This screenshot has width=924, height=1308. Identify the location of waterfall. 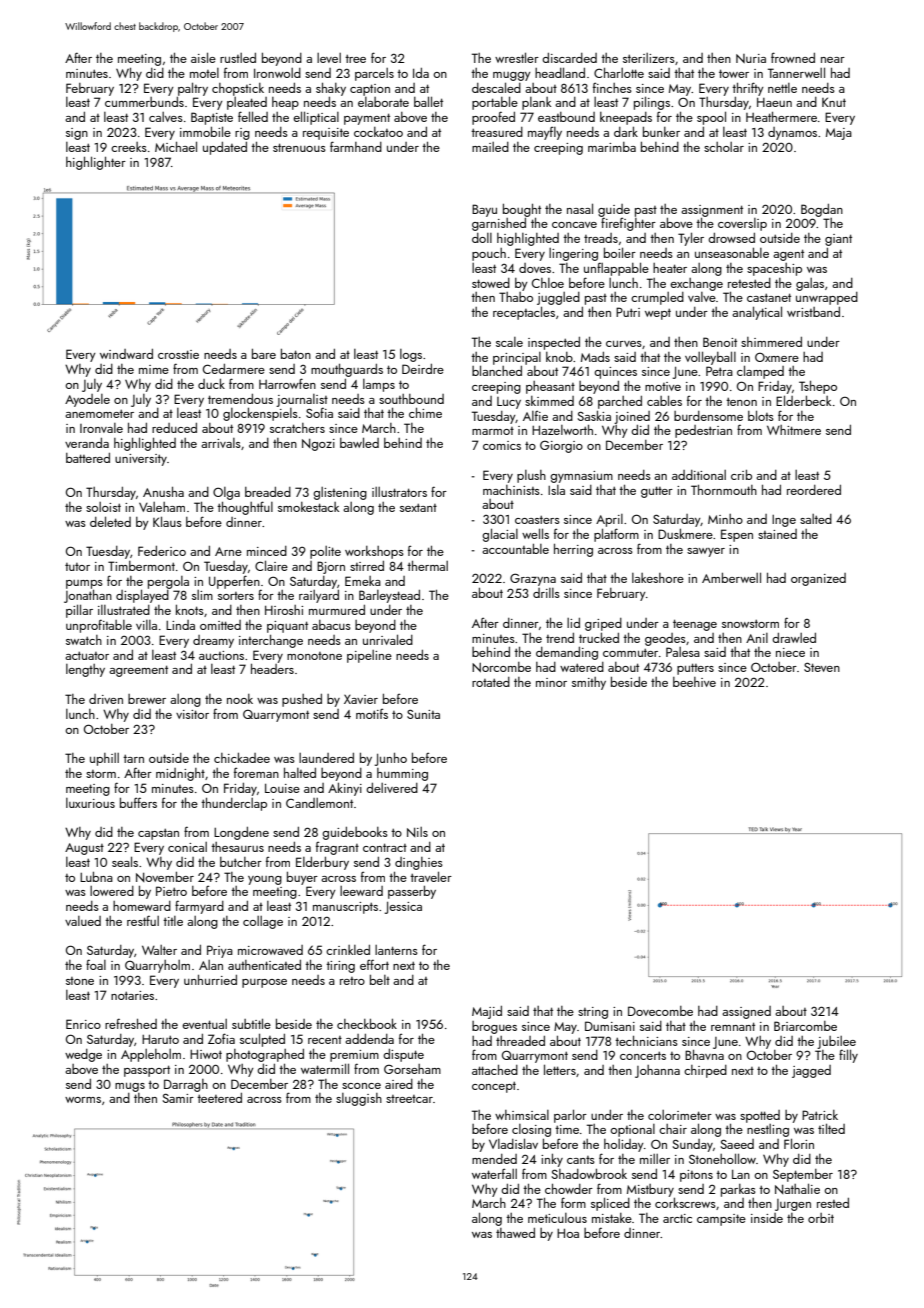
(494, 1173).
